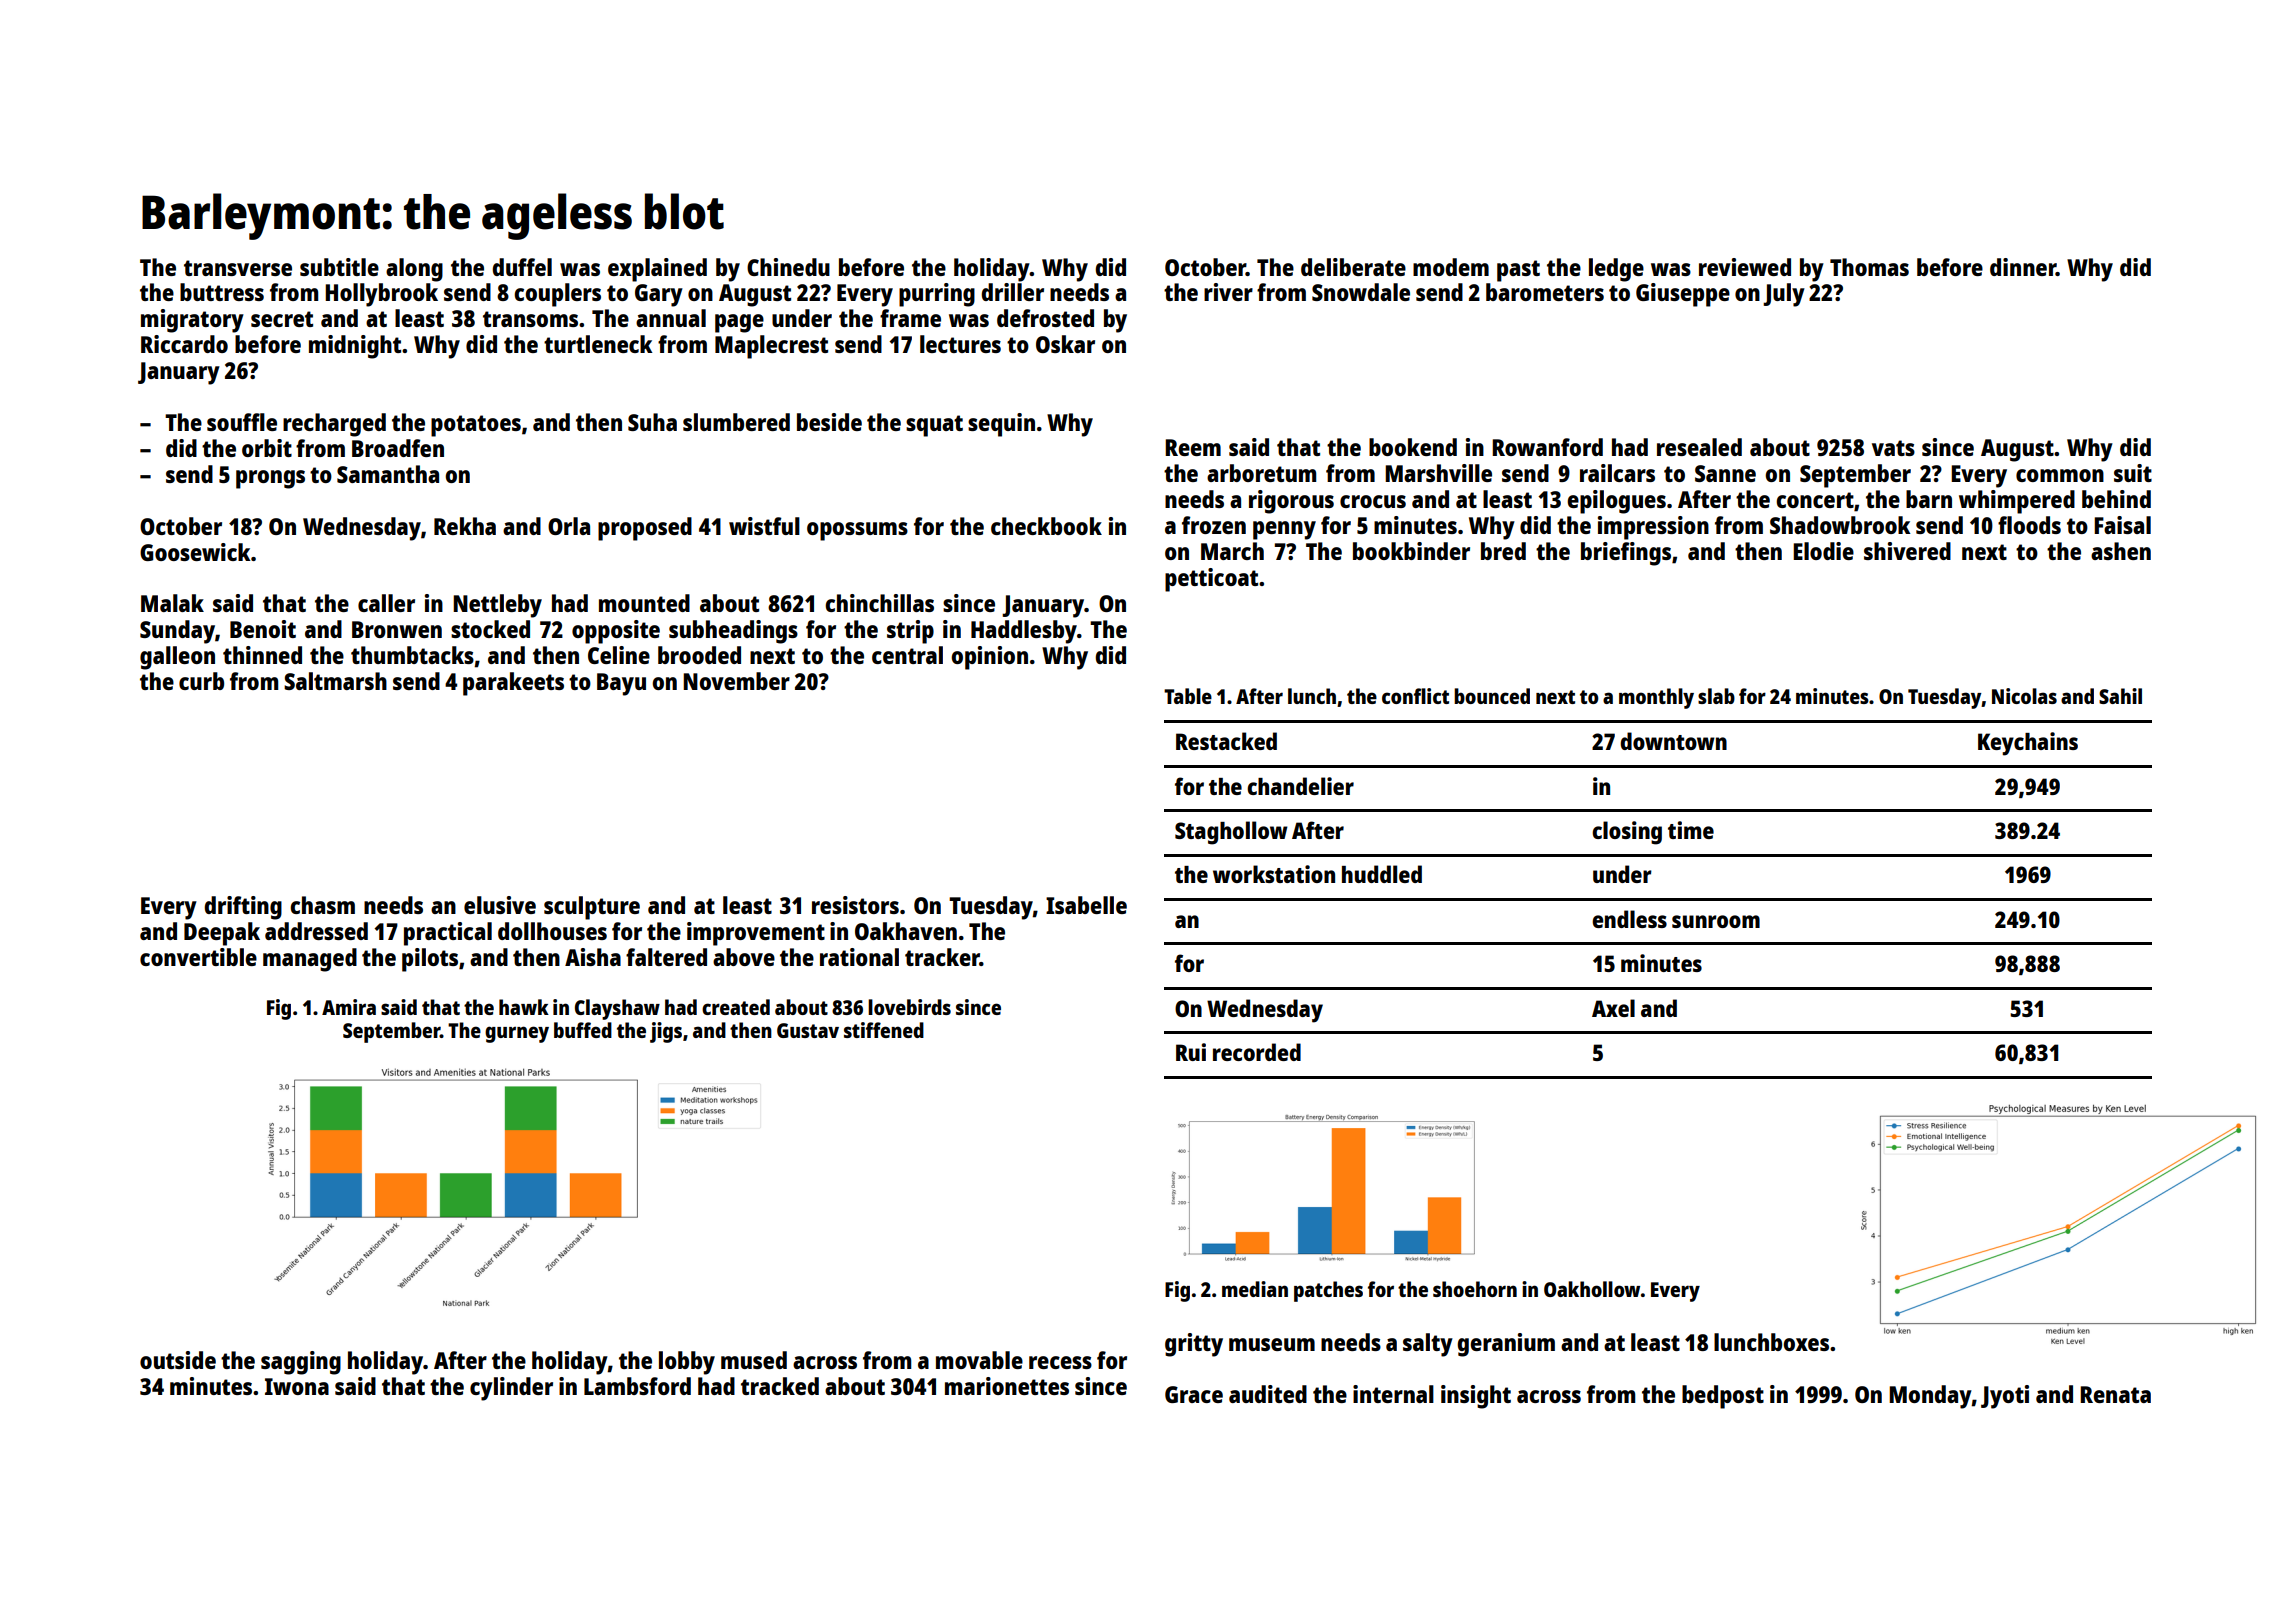  Describe the element at coordinates (1231, 833) in the document. I see `Staghollow` at that location.
